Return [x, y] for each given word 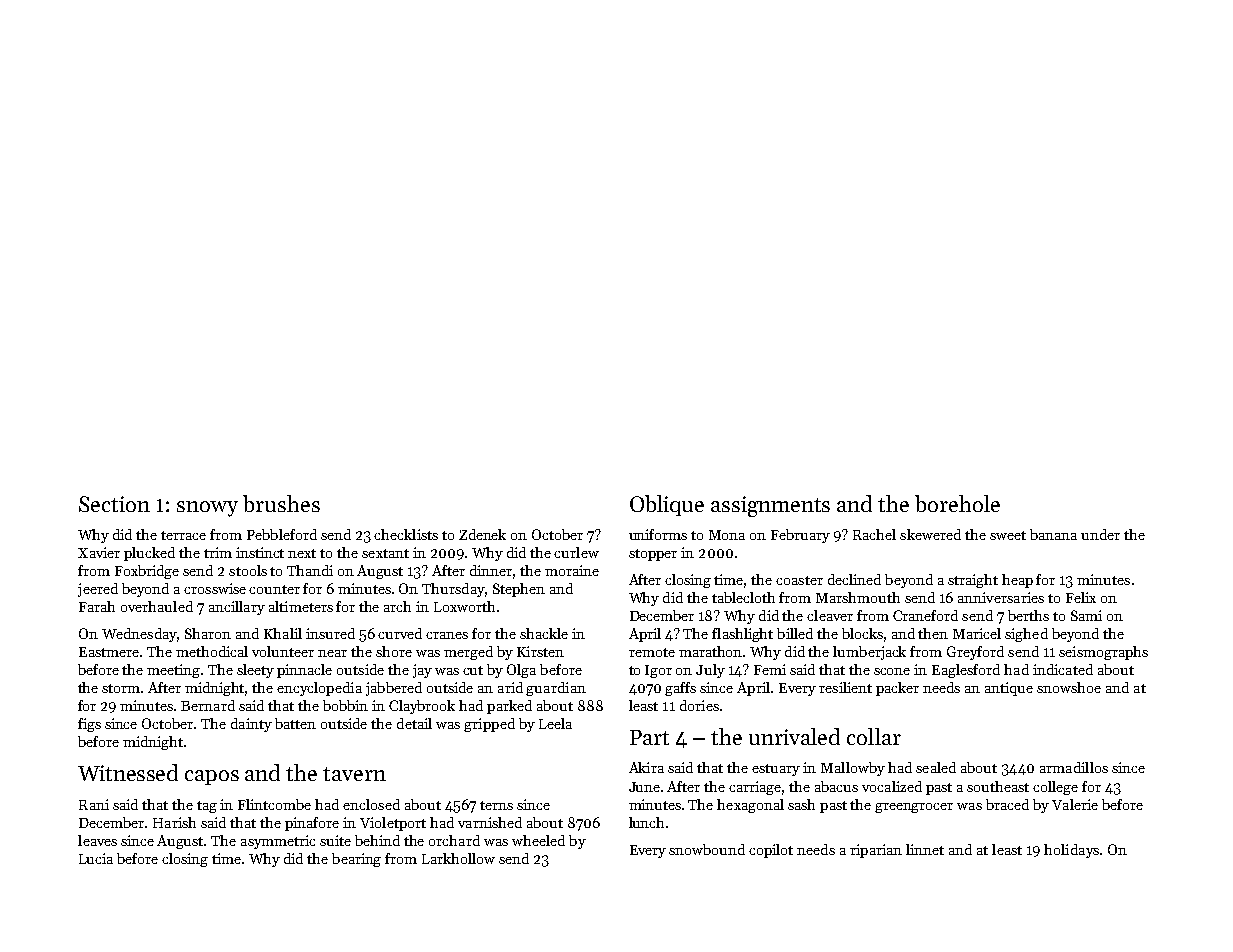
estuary [776, 770]
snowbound [707, 849]
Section [114, 504]
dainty [251, 725]
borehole [957, 503]
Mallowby [853, 769]
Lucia [96, 858]
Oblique [667, 505]
